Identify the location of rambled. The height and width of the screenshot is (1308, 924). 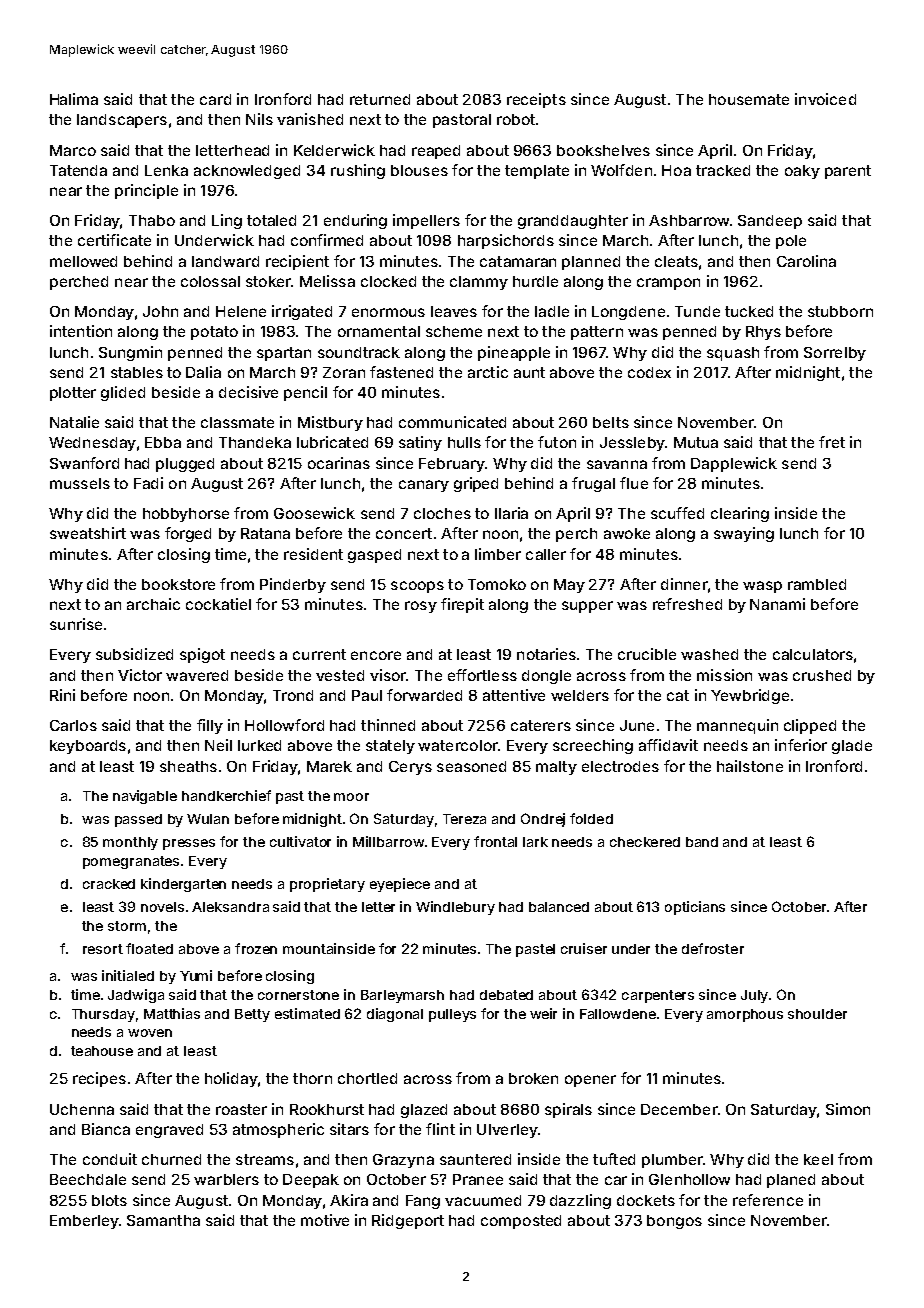
(817, 584).
